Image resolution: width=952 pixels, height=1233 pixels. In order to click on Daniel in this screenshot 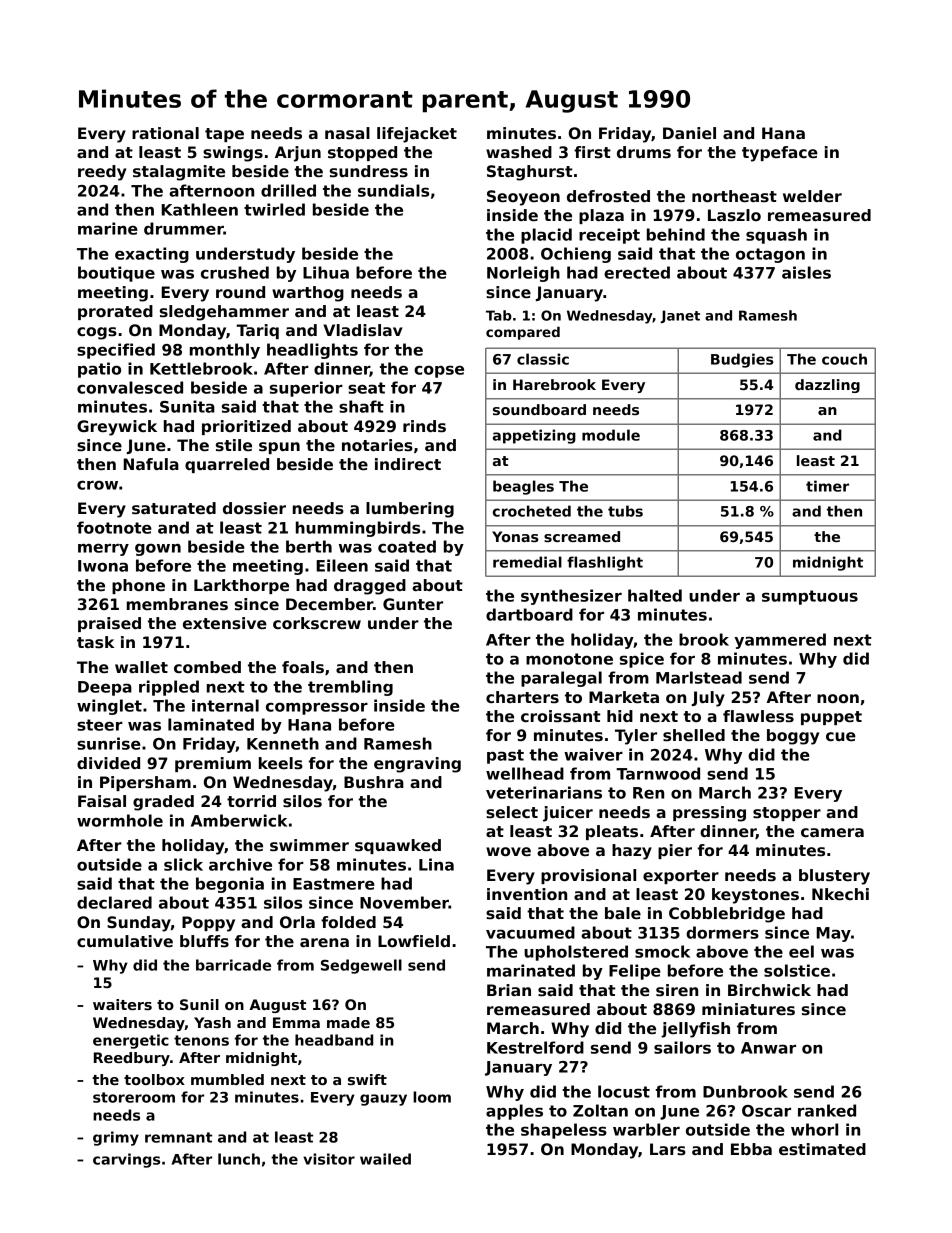, I will do `click(689, 133)`.
